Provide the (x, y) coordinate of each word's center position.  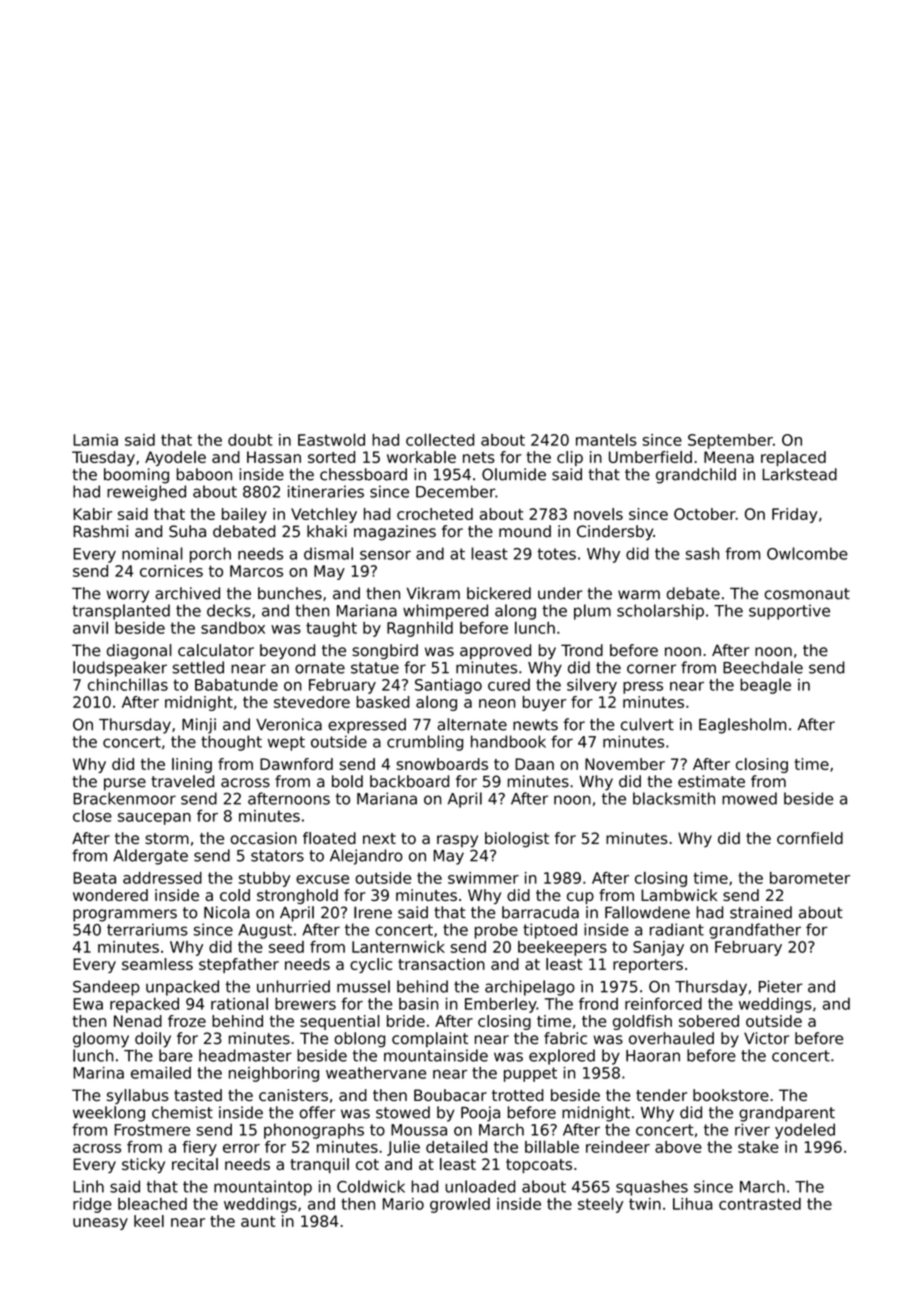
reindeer (618, 1147)
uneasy (100, 1224)
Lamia (95, 440)
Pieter (781, 986)
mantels (606, 439)
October (705, 514)
